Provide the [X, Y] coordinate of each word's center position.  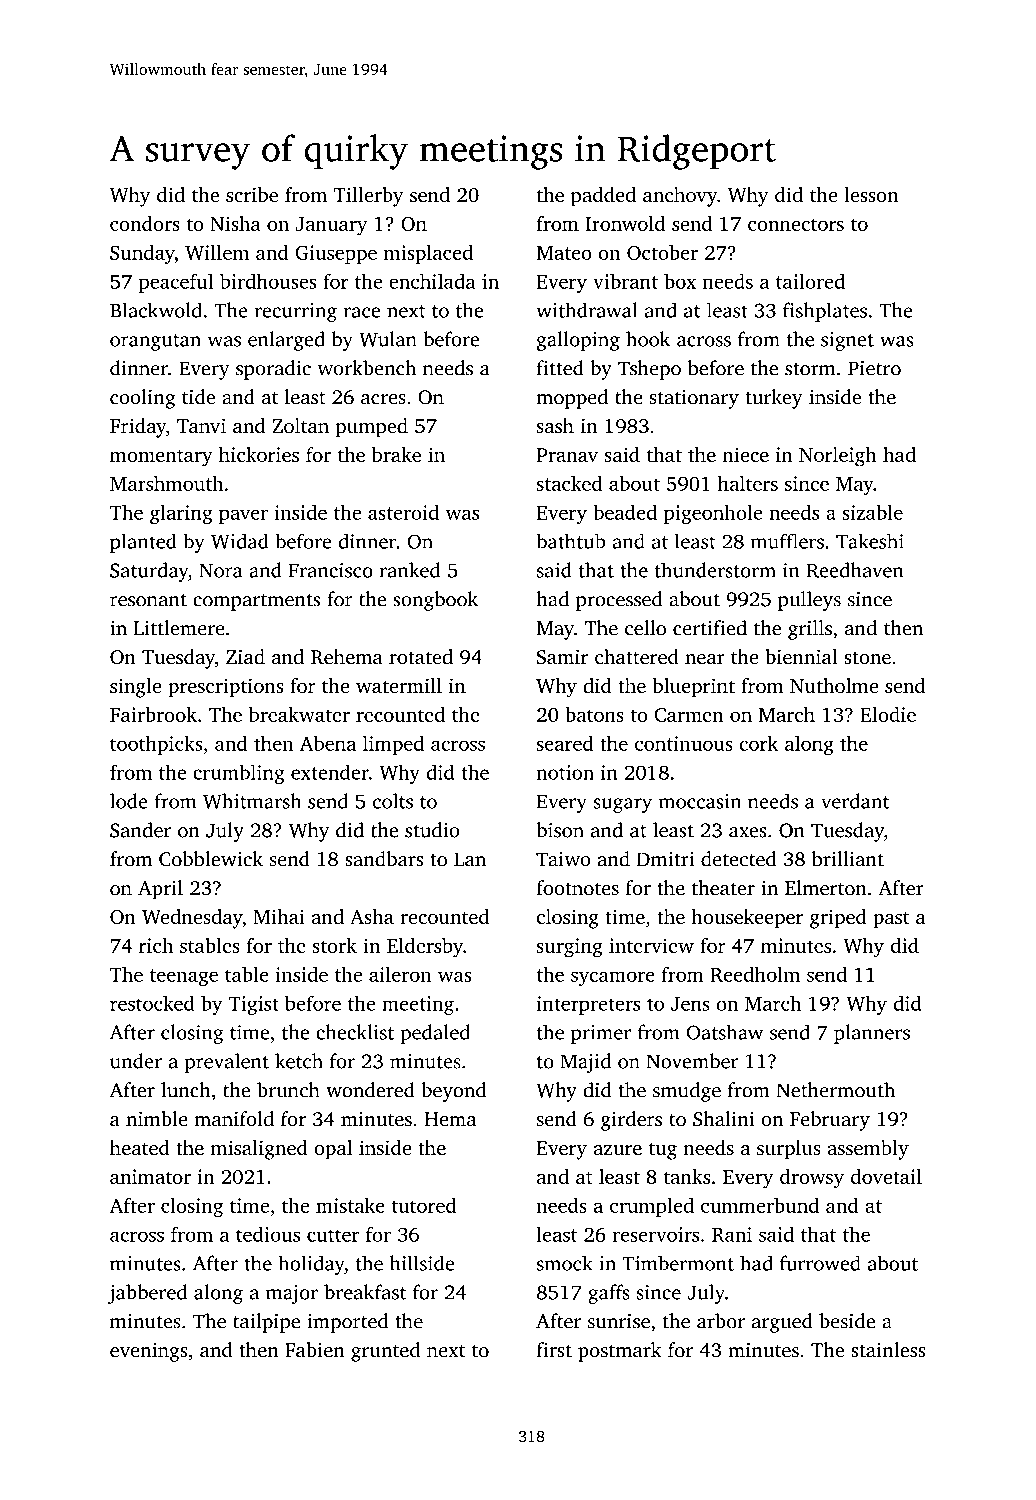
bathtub [571, 541]
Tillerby [369, 197]
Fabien [315, 1350]
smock [565, 1263]
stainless [888, 1350]
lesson [871, 194]
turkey [774, 399]
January [332, 226]
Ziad [245, 656]
